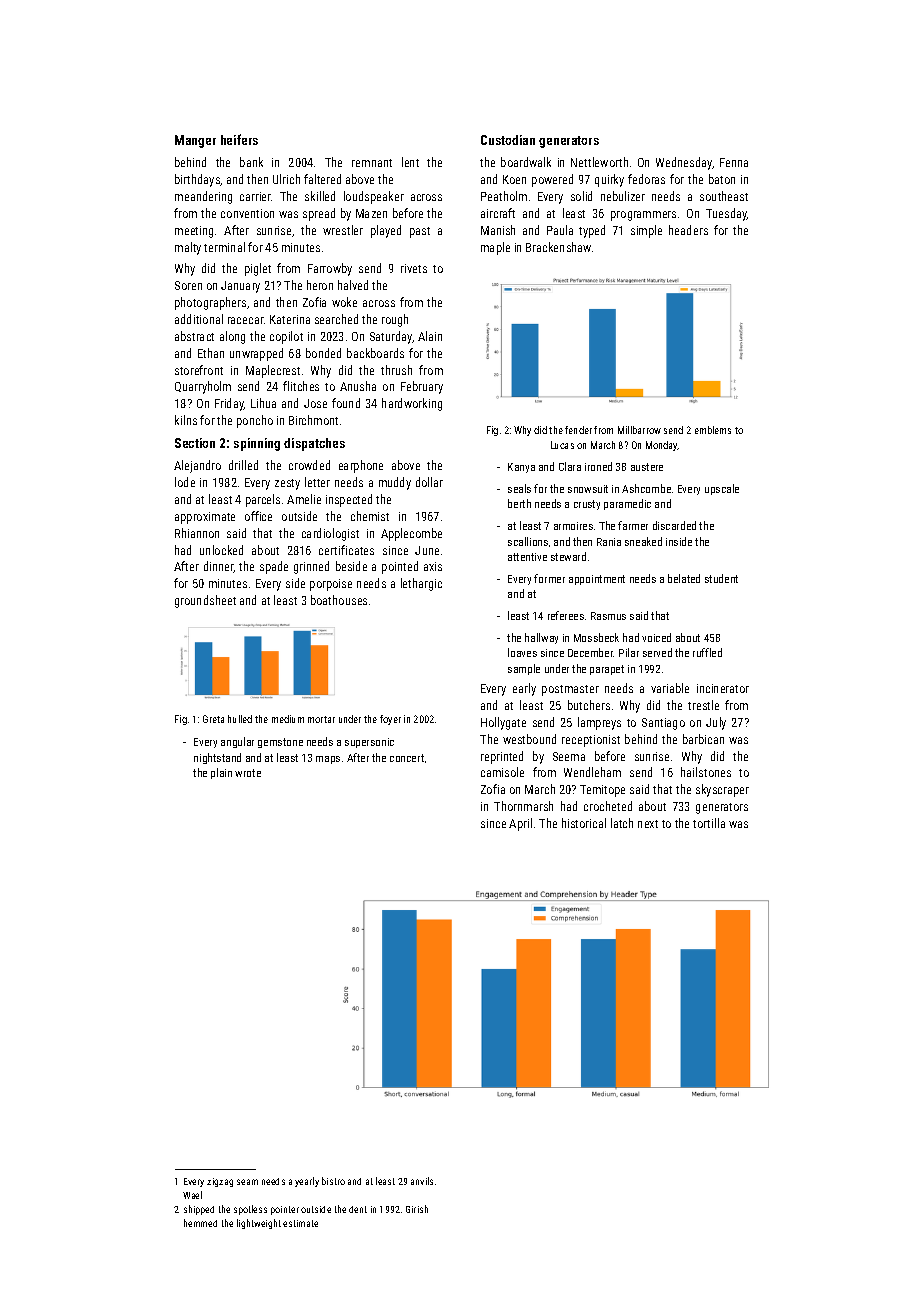 The image size is (924, 1311). I want to click on southeast, so click(724, 196).
